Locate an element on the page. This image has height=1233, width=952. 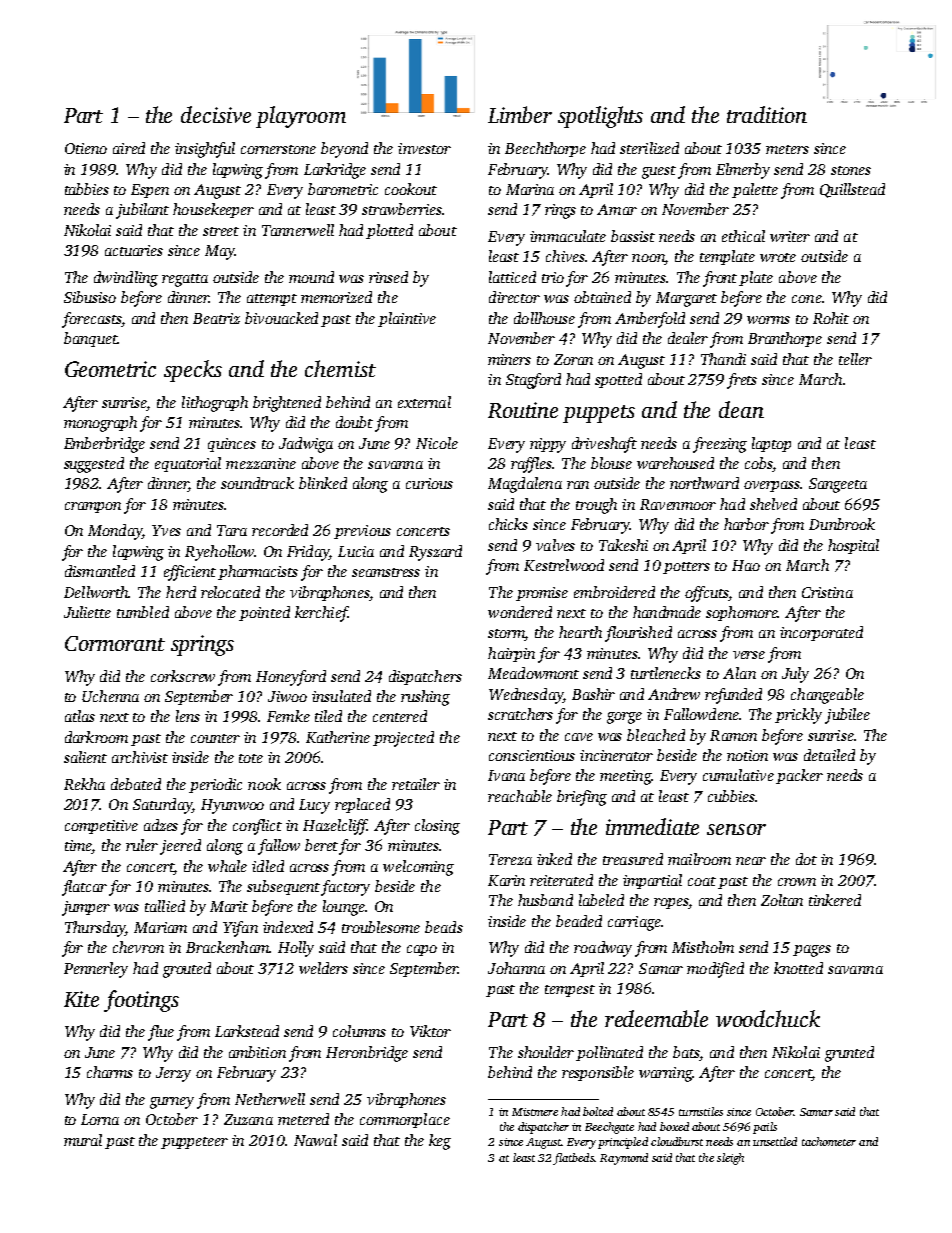
Meadowmont is located at coordinates (533, 673).
